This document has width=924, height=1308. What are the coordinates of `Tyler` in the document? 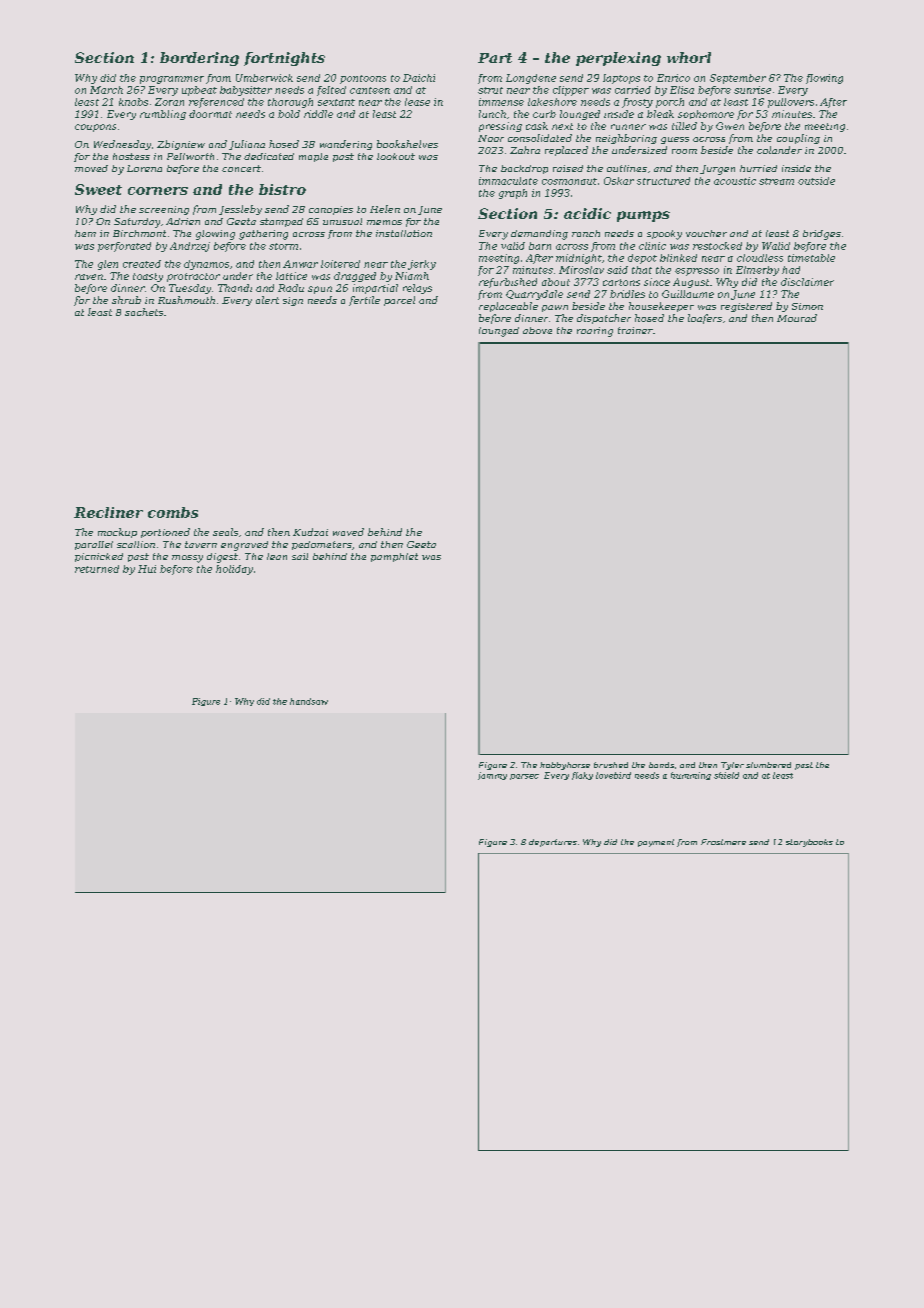 It's located at (732, 766).
